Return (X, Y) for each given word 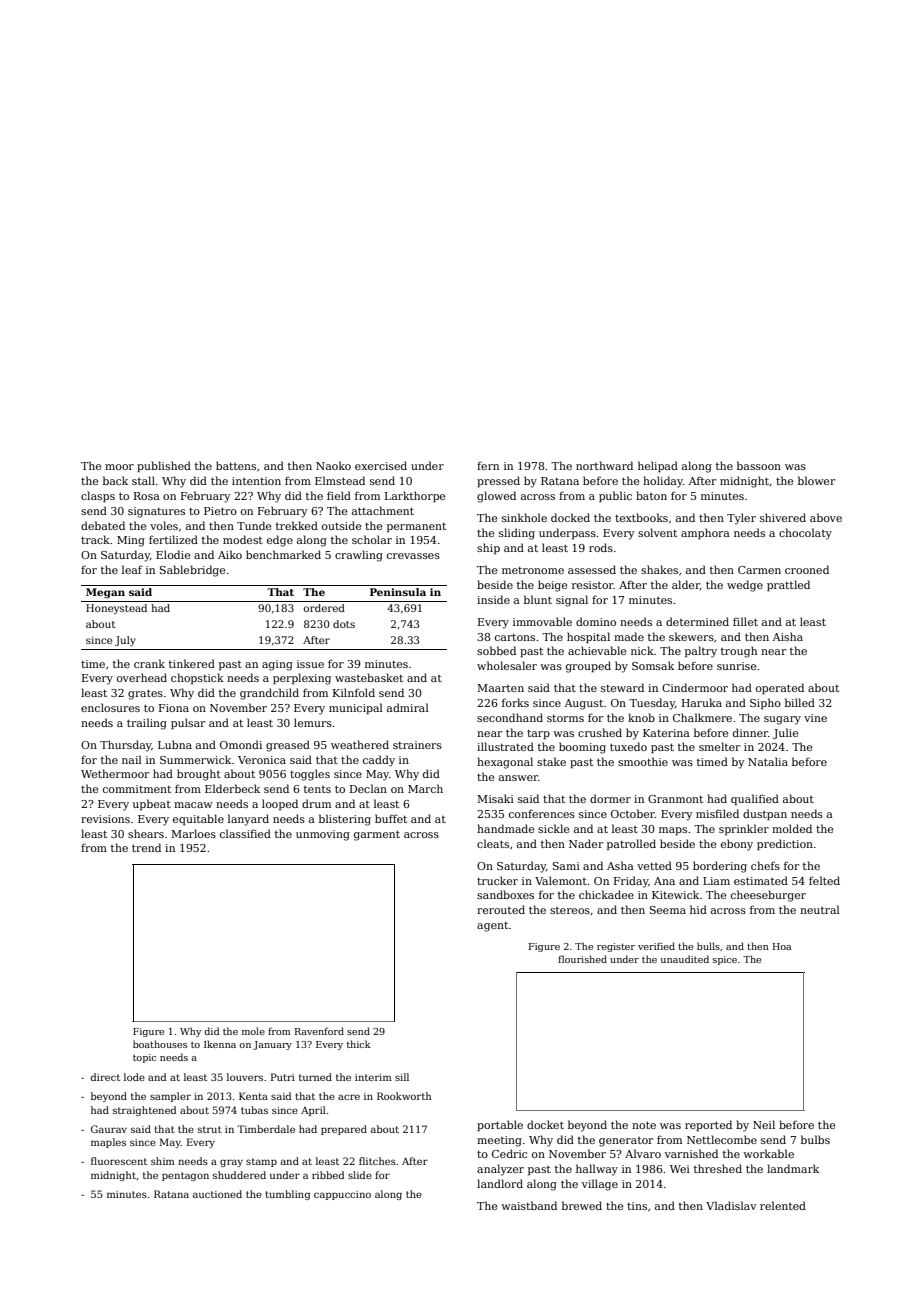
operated (780, 688)
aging (277, 665)
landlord (500, 1183)
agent (492, 927)
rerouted (501, 909)
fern (488, 465)
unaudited (685, 959)
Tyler (741, 519)
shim (163, 1161)
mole (253, 1031)
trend (146, 847)
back (115, 480)
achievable (597, 650)
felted (824, 880)
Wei (680, 1169)
